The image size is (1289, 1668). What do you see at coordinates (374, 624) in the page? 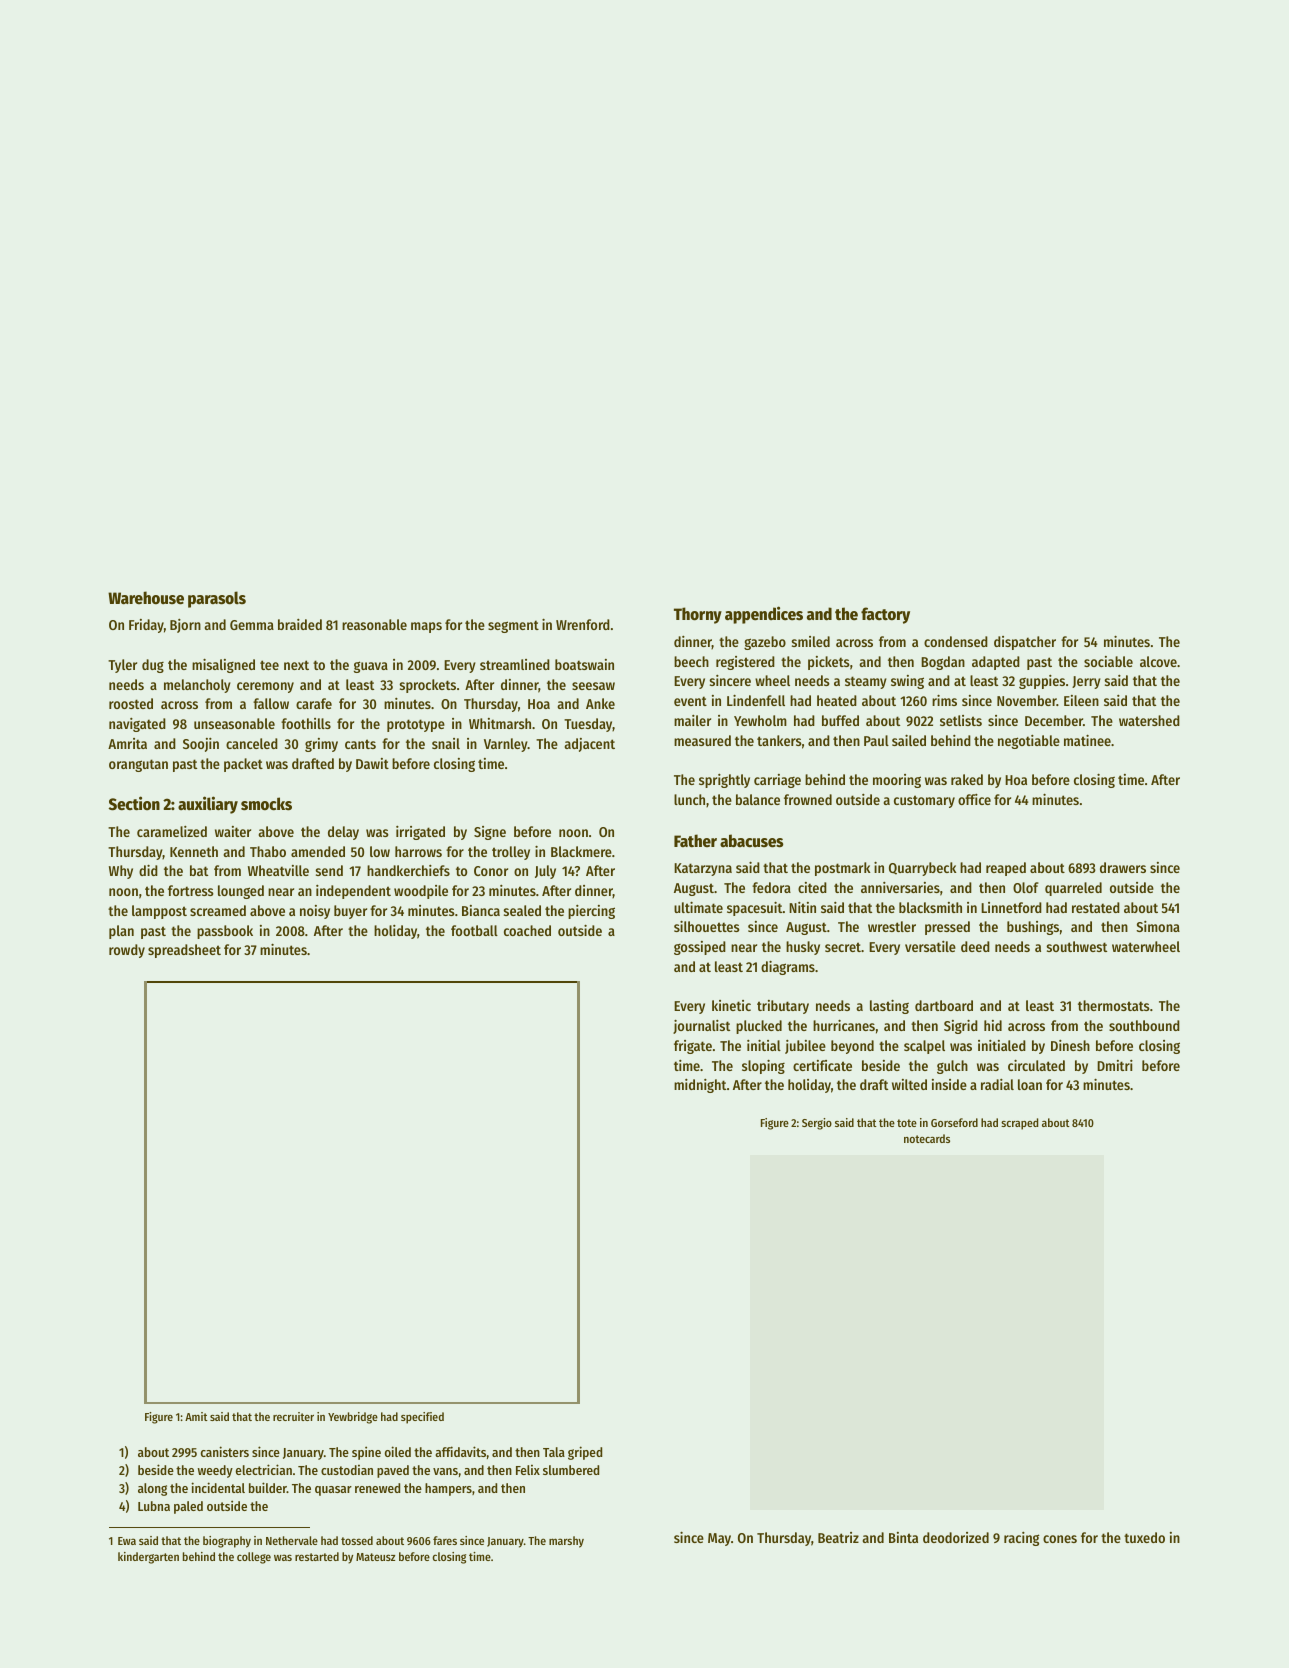
I see `reasonable` at bounding box center [374, 624].
